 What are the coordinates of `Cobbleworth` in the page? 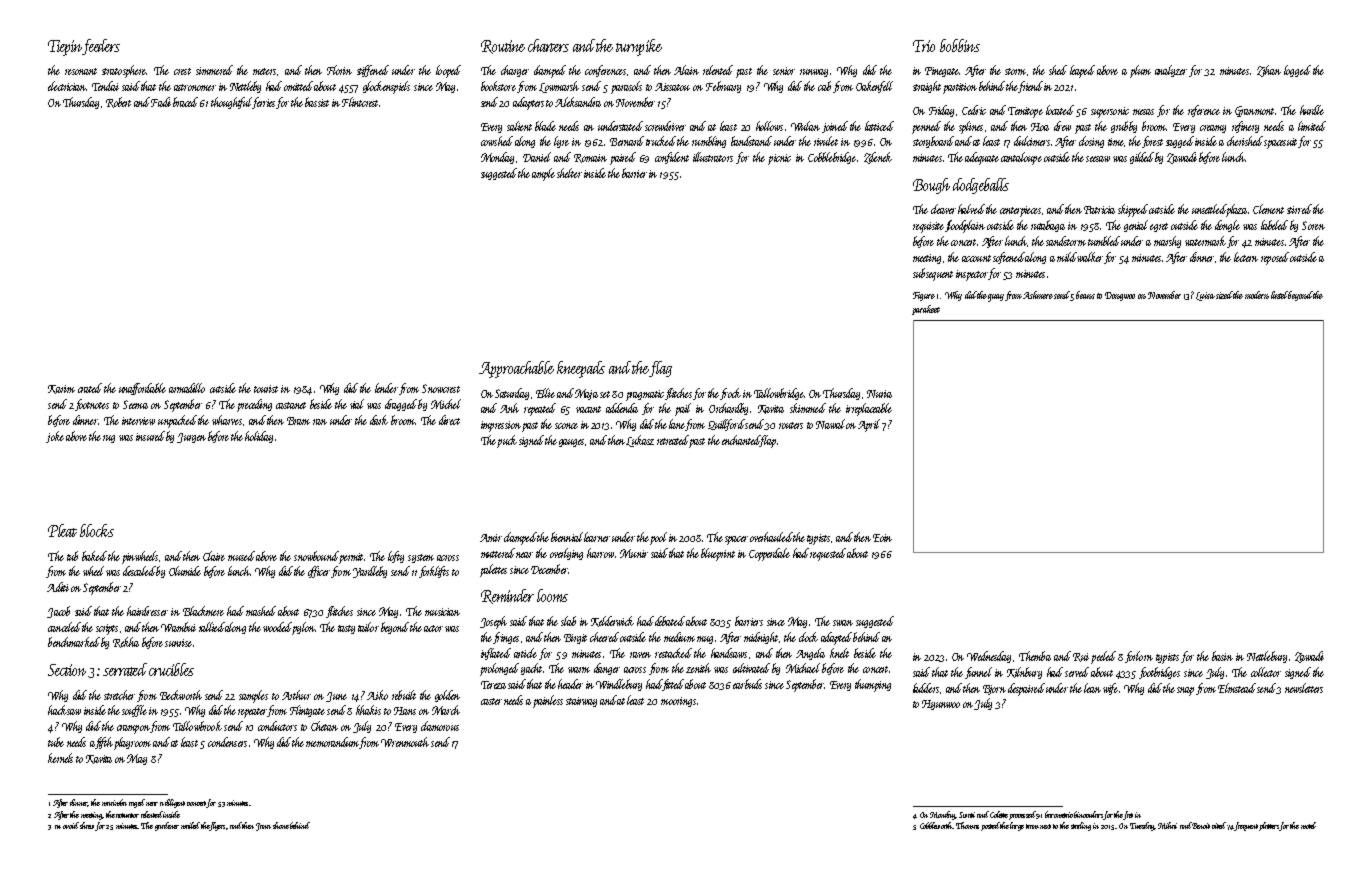 It's located at (936, 825).
